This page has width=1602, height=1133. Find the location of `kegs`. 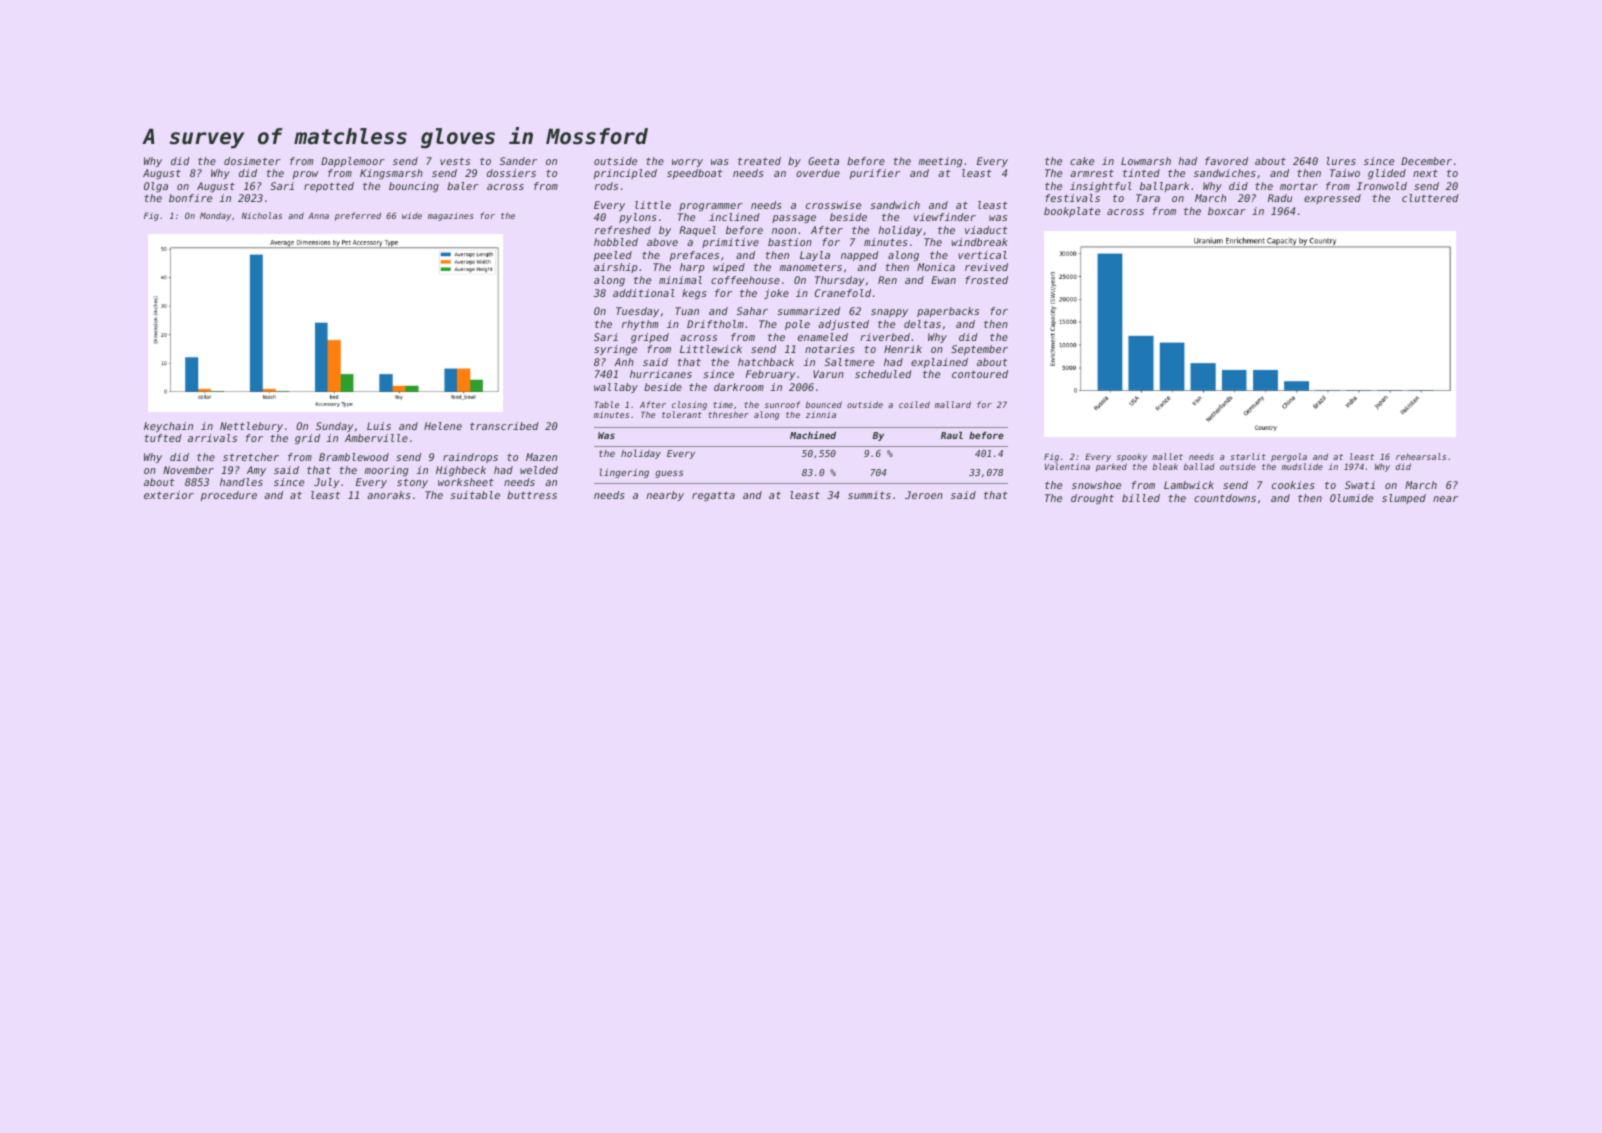

kegs is located at coordinates (694, 294).
